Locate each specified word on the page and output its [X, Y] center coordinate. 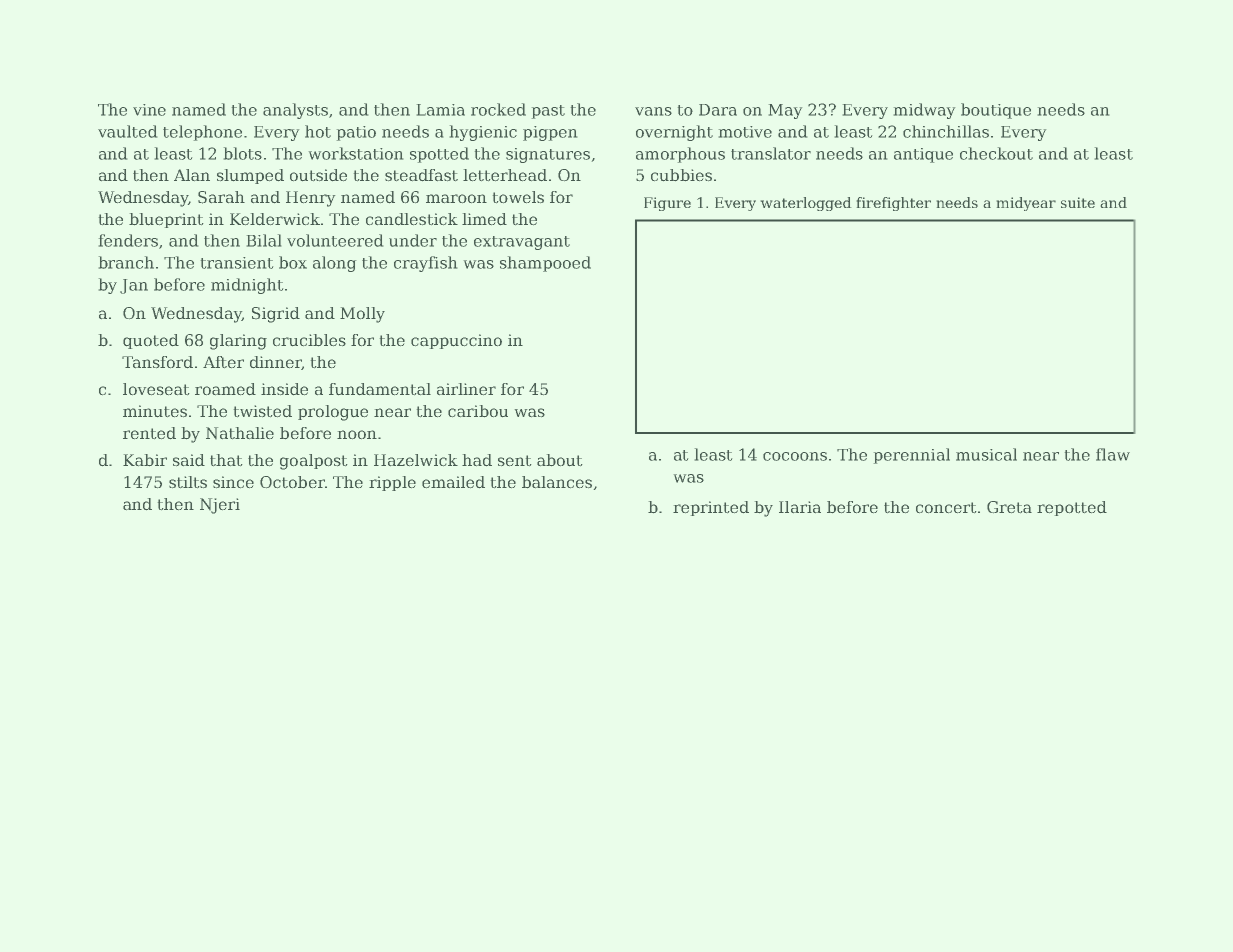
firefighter [893, 204]
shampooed [545, 264]
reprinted [711, 508]
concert [946, 508]
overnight [674, 133]
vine [149, 110]
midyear [1026, 204]
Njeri [220, 506]
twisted [262, 411]
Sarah [221, 197]
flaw [1113, 454]
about [560, 460]
